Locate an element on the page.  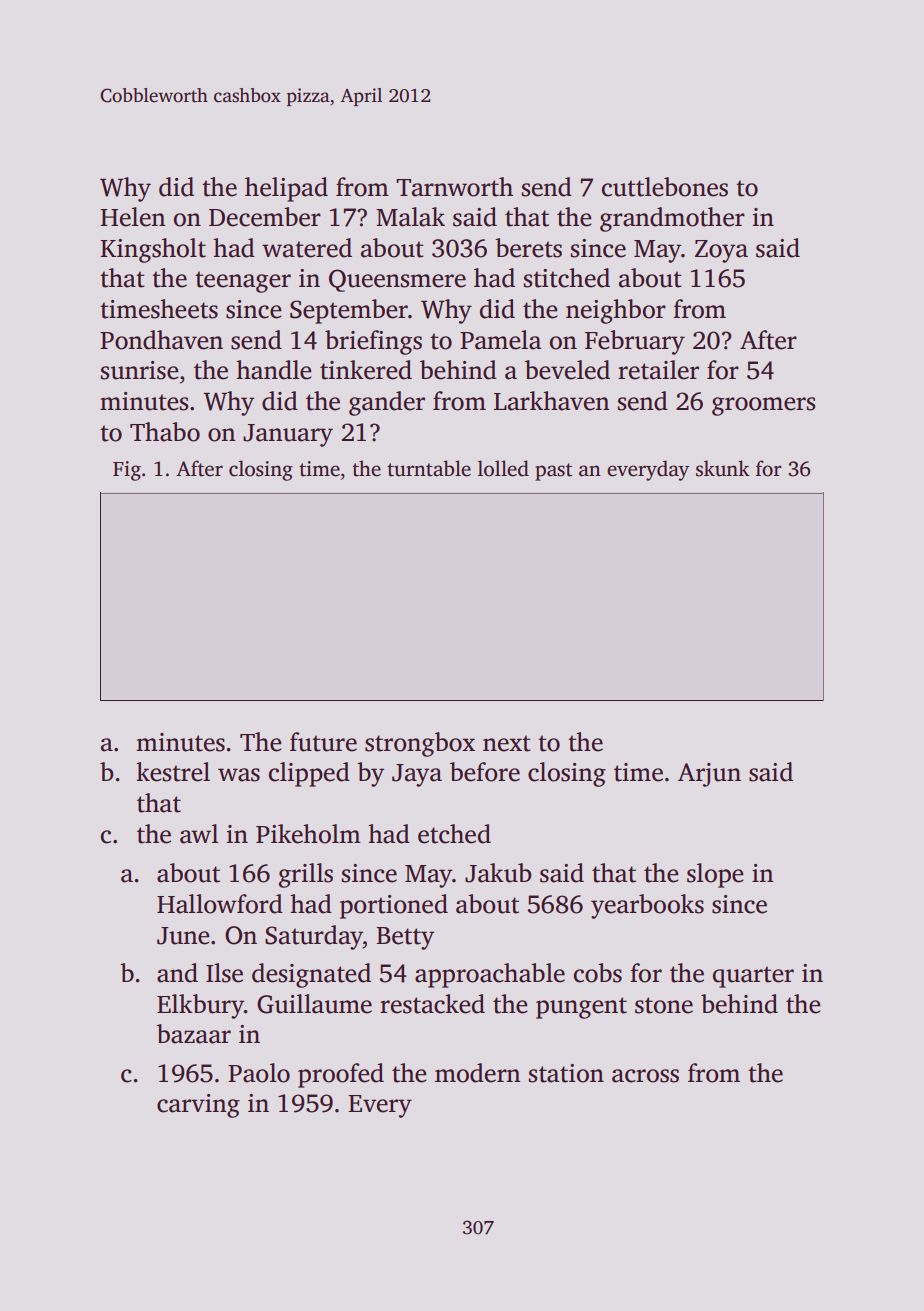
June is located at coordinates (183, 936).
